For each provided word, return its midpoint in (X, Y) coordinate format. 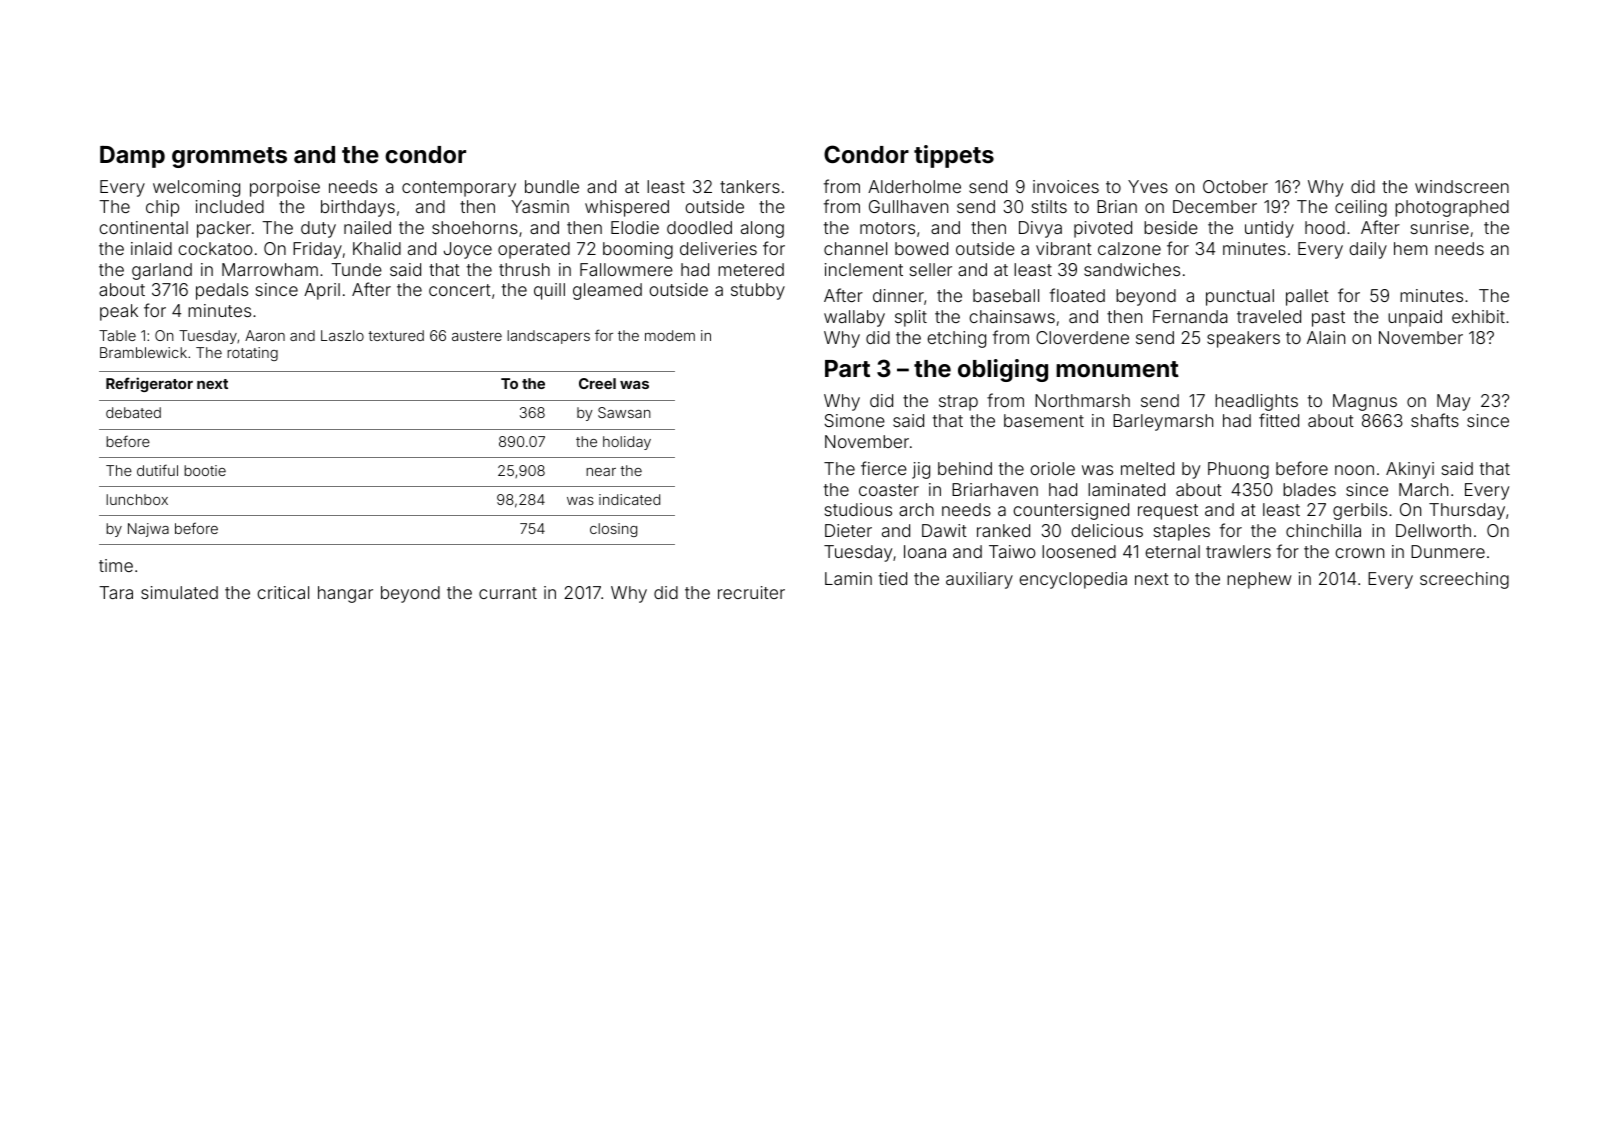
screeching (1464, 580)
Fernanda (1190, 316)
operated (534, 250)
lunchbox (137, 499)
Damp (132, 157)
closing (613, 530)
